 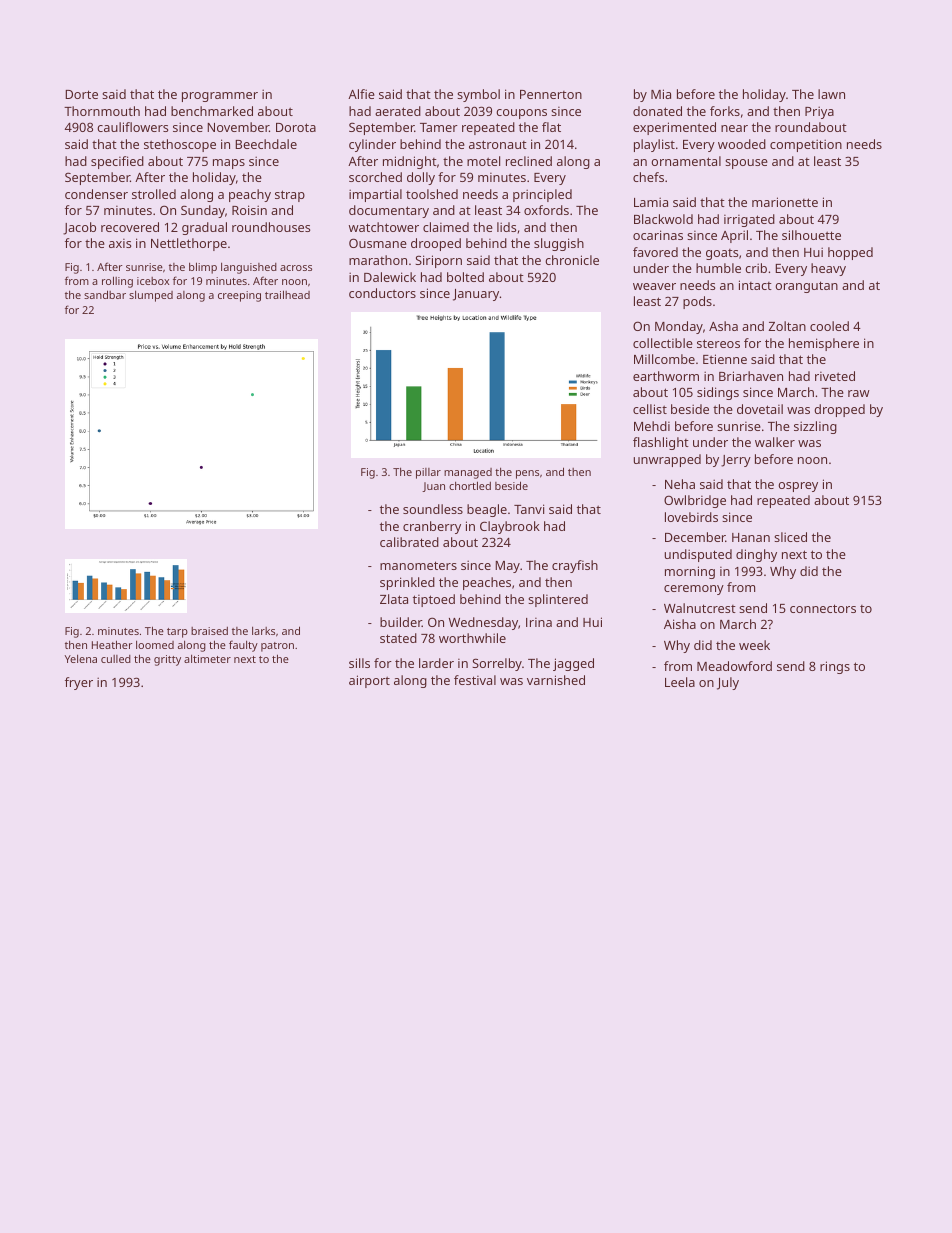 What do you see at coordinates (572, 260) in the screenshot?
I see `chronicle` at bounding box center [572, 260].
